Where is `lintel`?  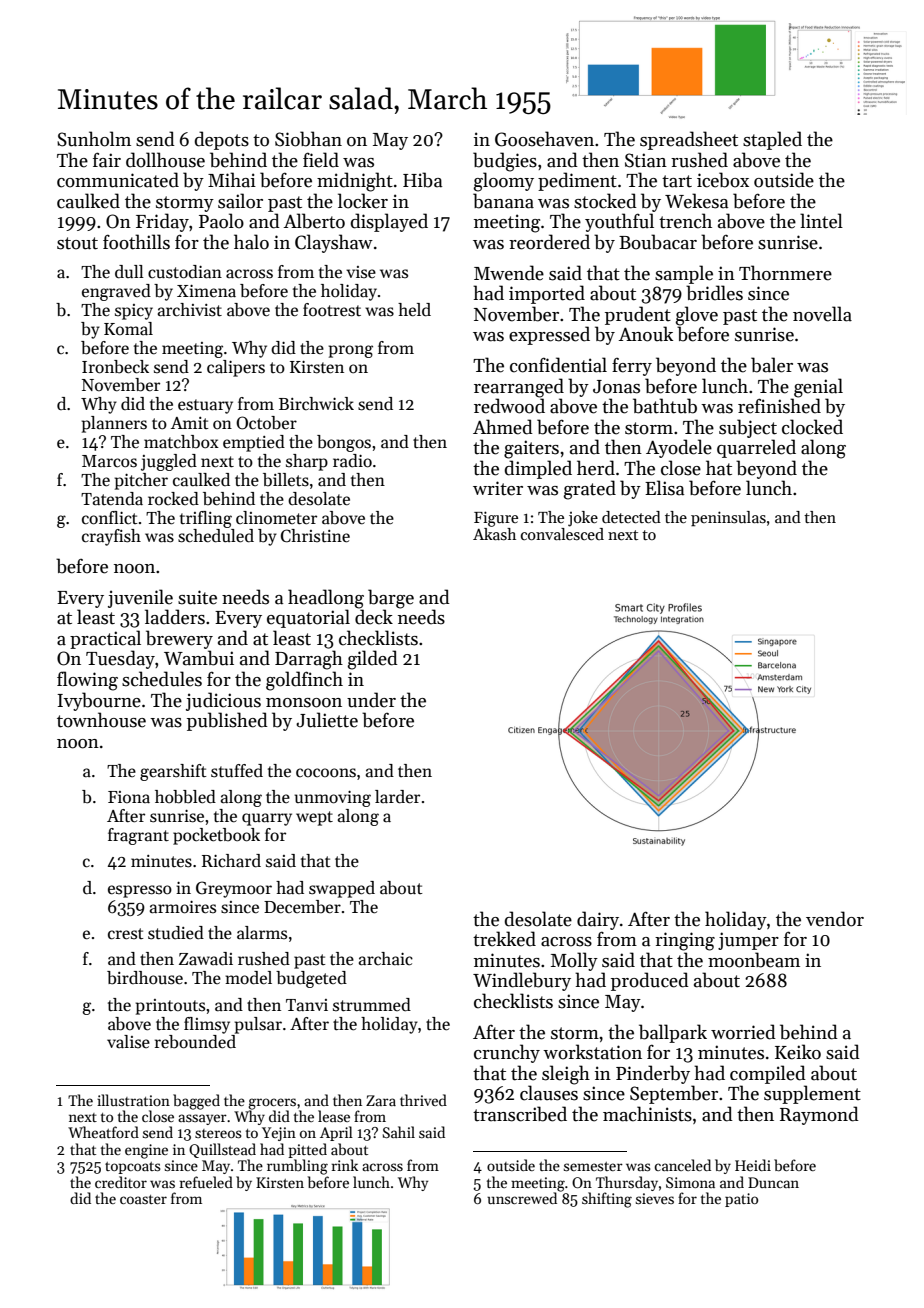
lintel is located at coordinates (821, 221).
